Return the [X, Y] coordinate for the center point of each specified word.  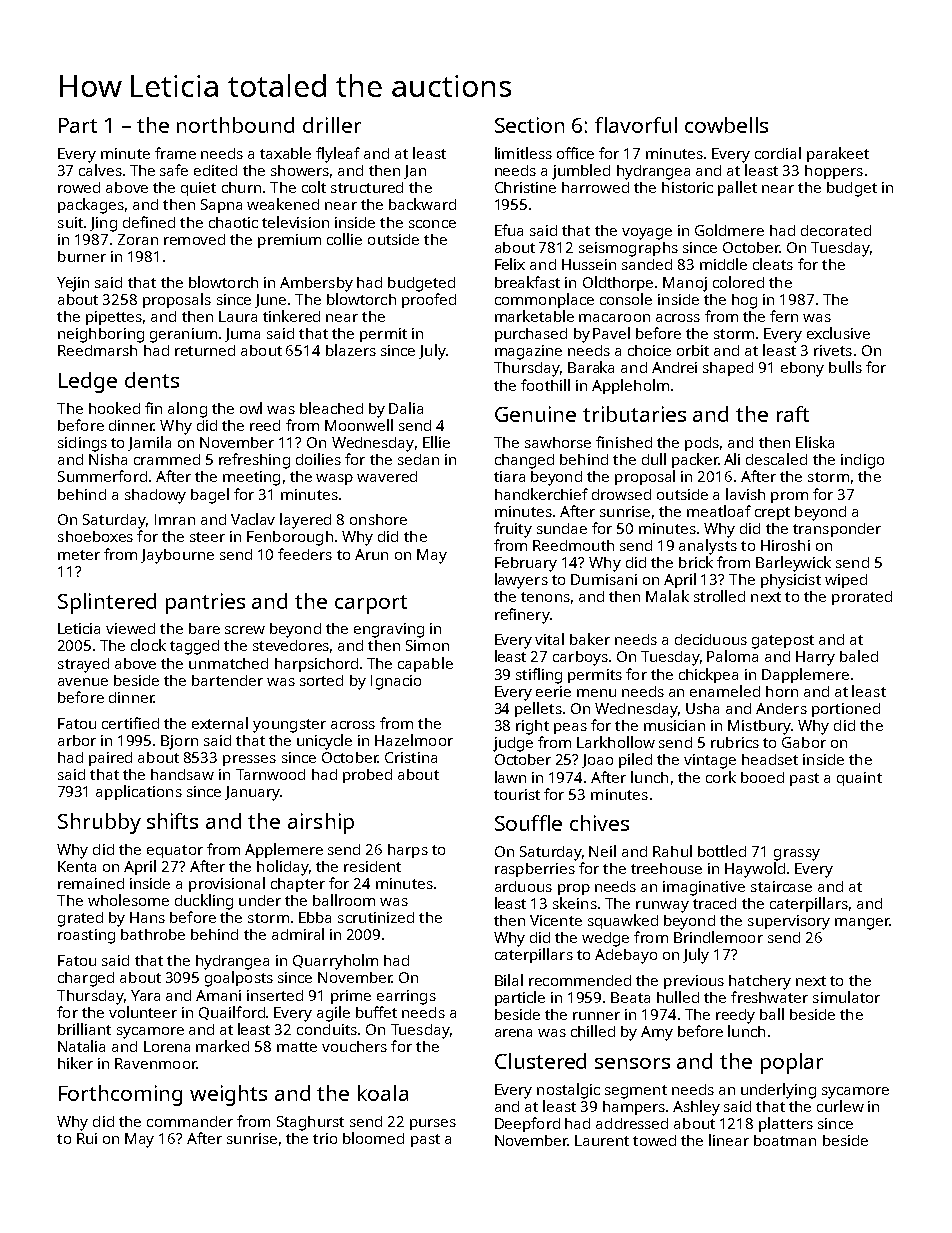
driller [332, 125]
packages [91, 206]
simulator [846, 997]
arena [513, 1033]
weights [228, 1095]
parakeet [838, 154]
